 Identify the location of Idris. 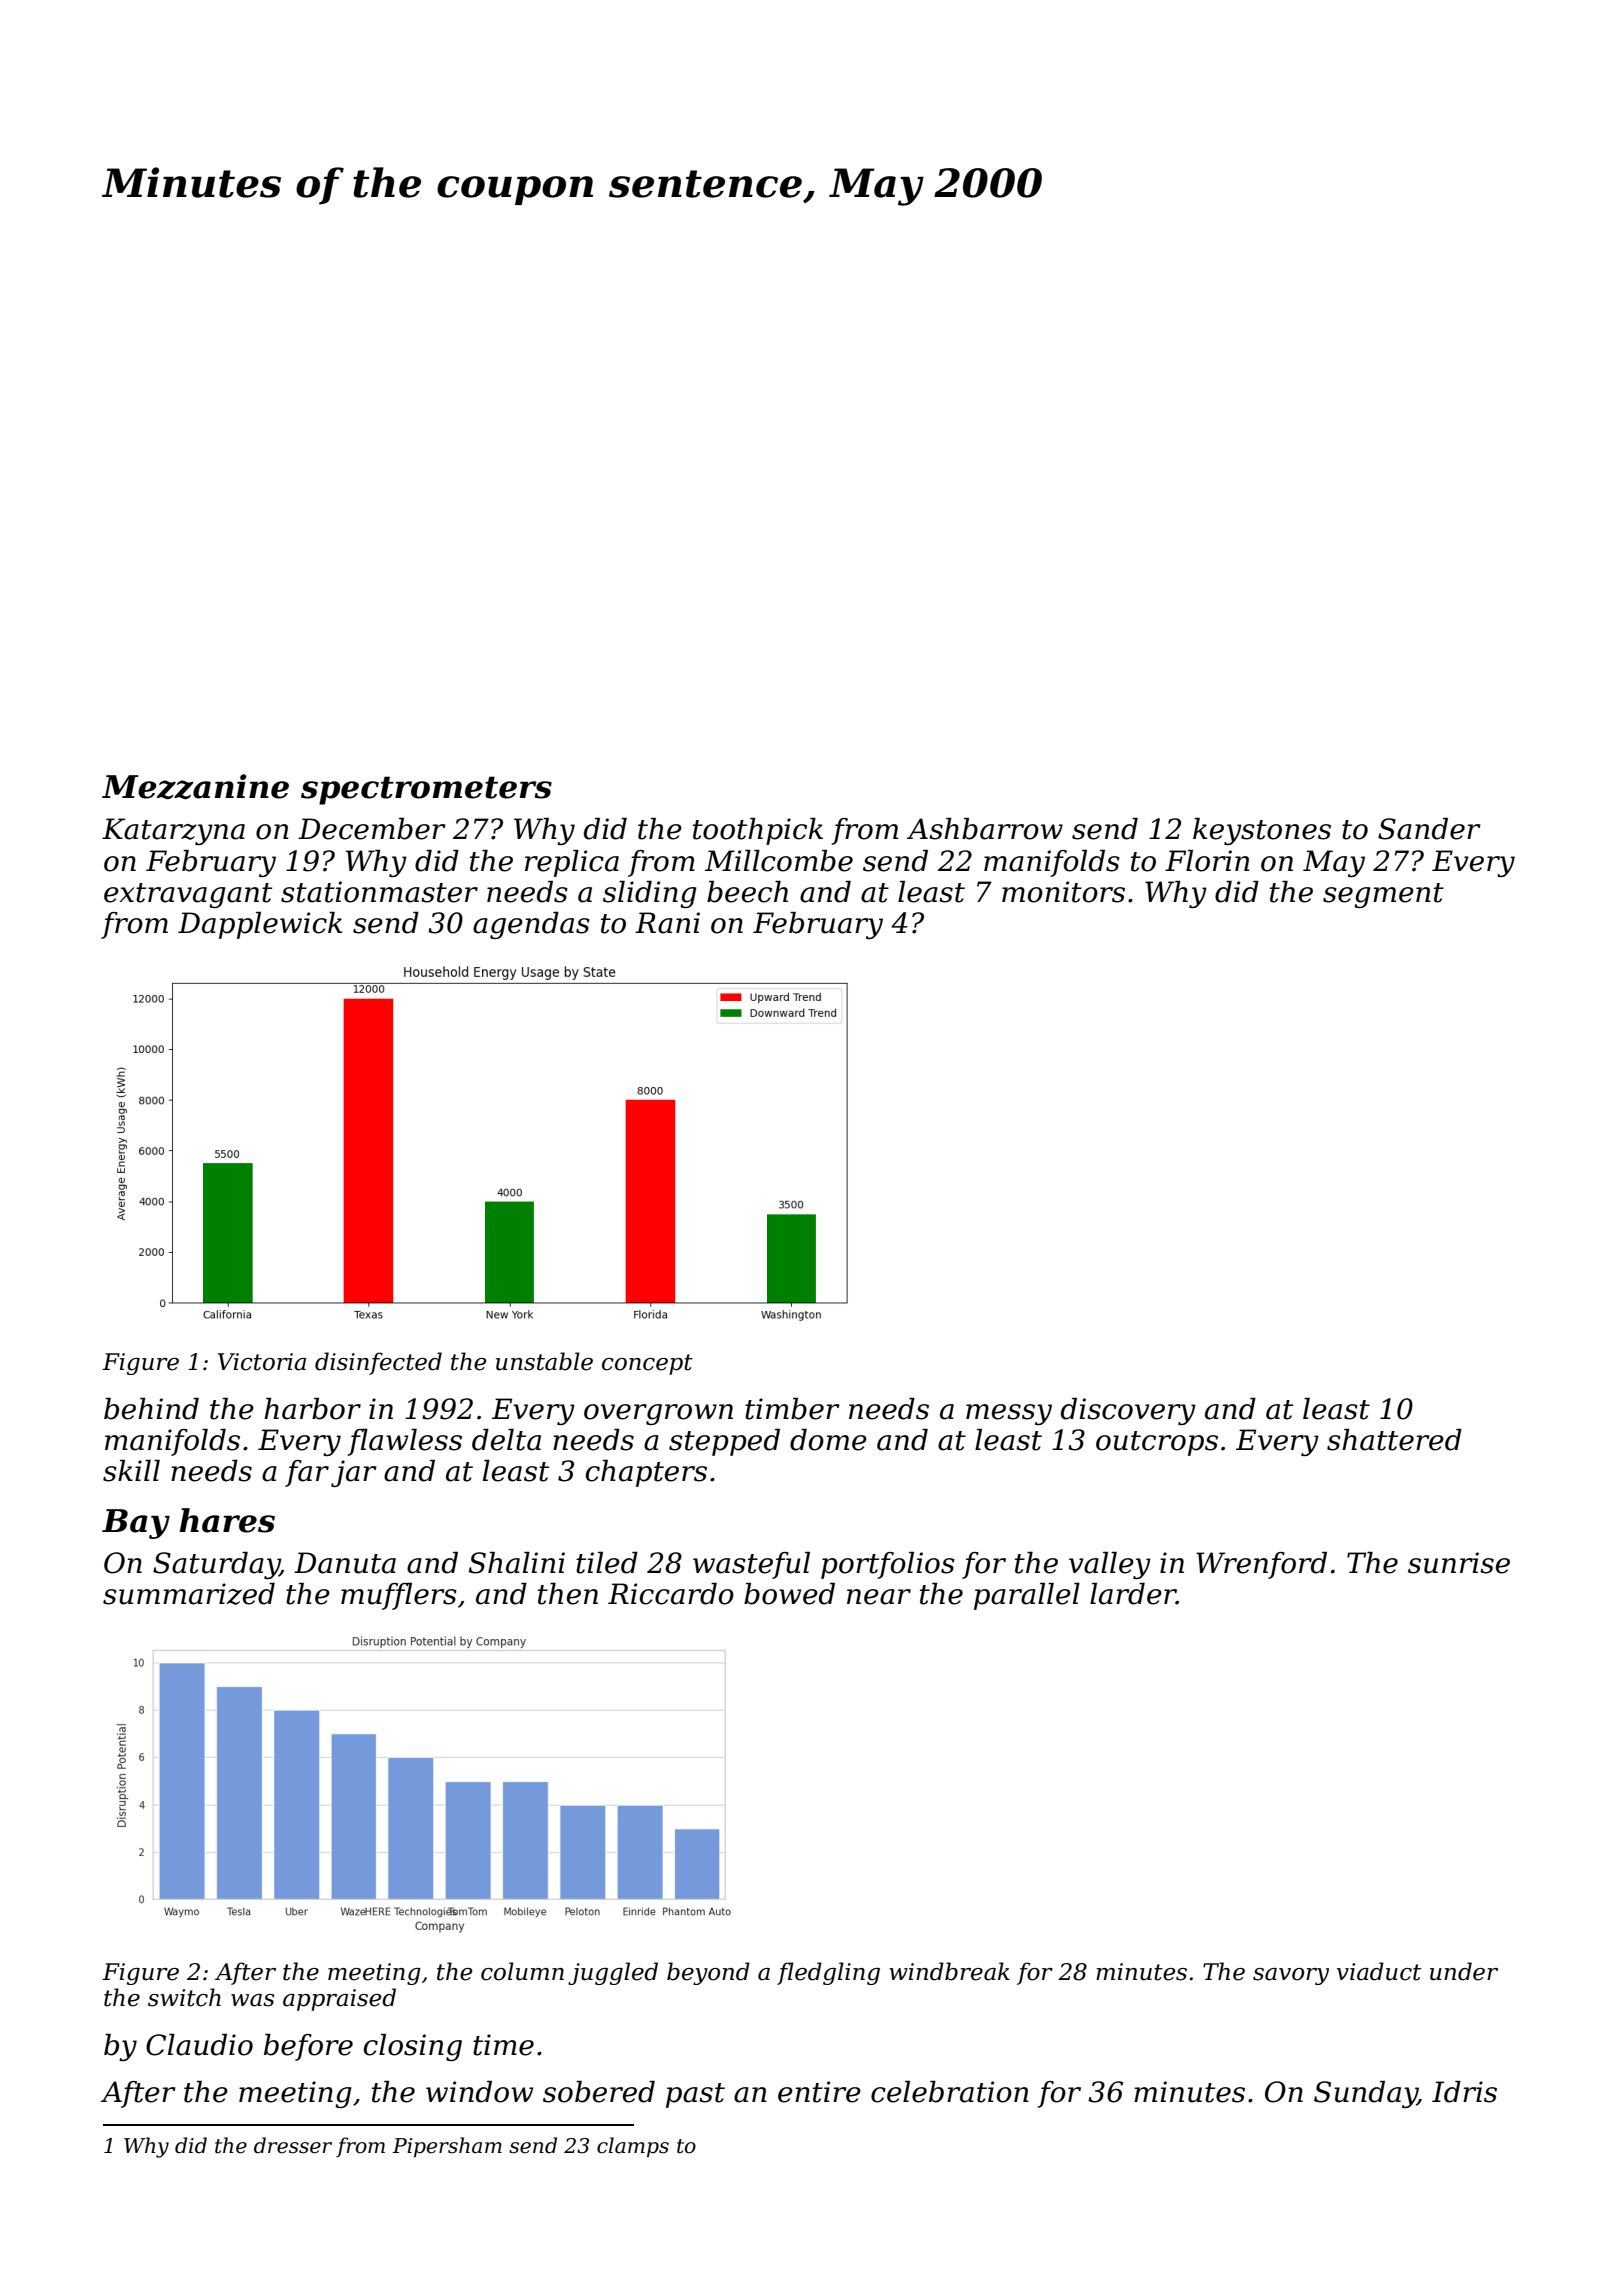
(1464, 2092).
